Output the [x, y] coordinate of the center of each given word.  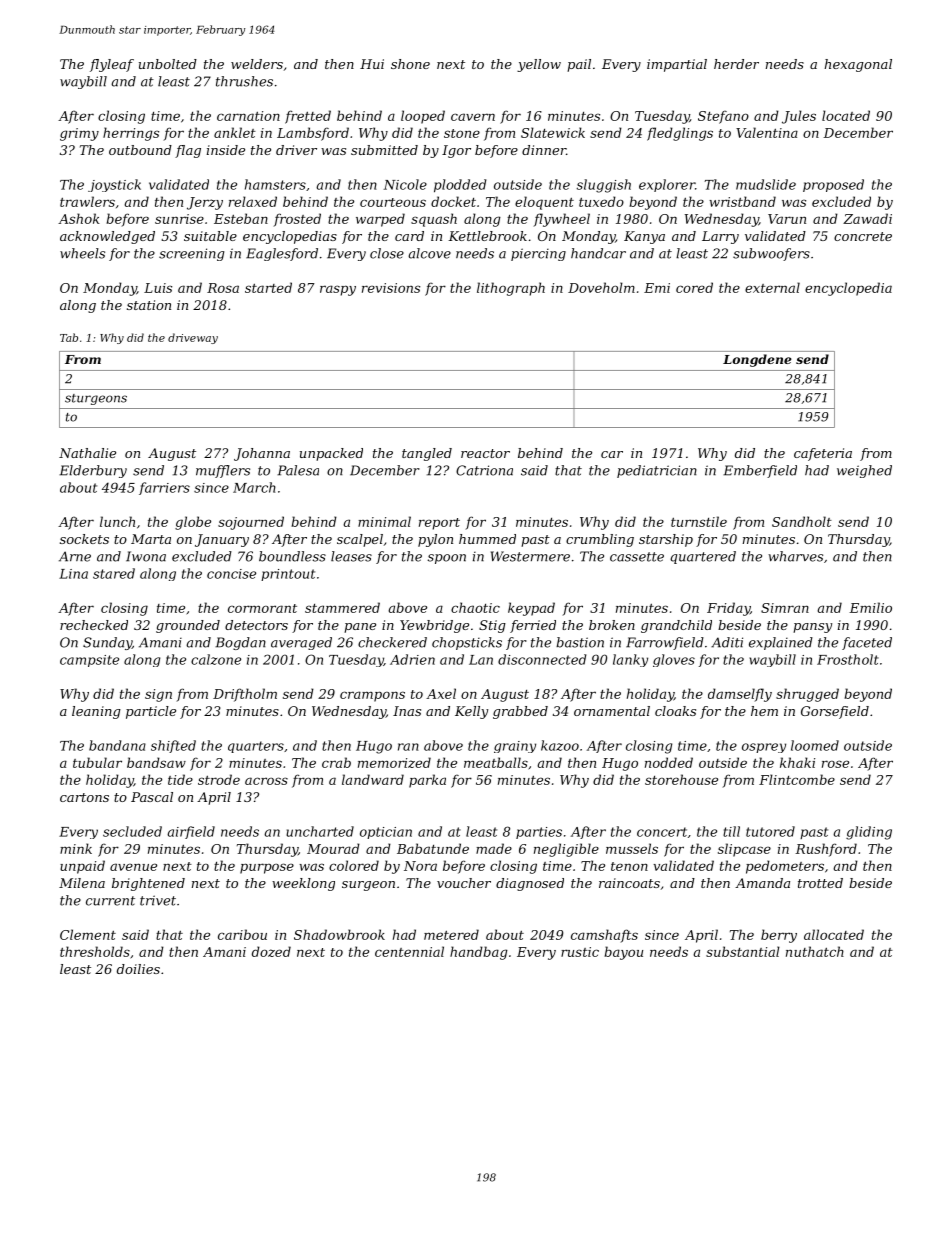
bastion [580, 642]
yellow [539, 65]
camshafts [604, 936]
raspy [338, 290]
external [772, 287]
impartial [677, 65]
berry [779, 936]
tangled [427, 454]
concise [231, 574]
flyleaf [112, 65]
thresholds [95, 951]
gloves [674, 660]
